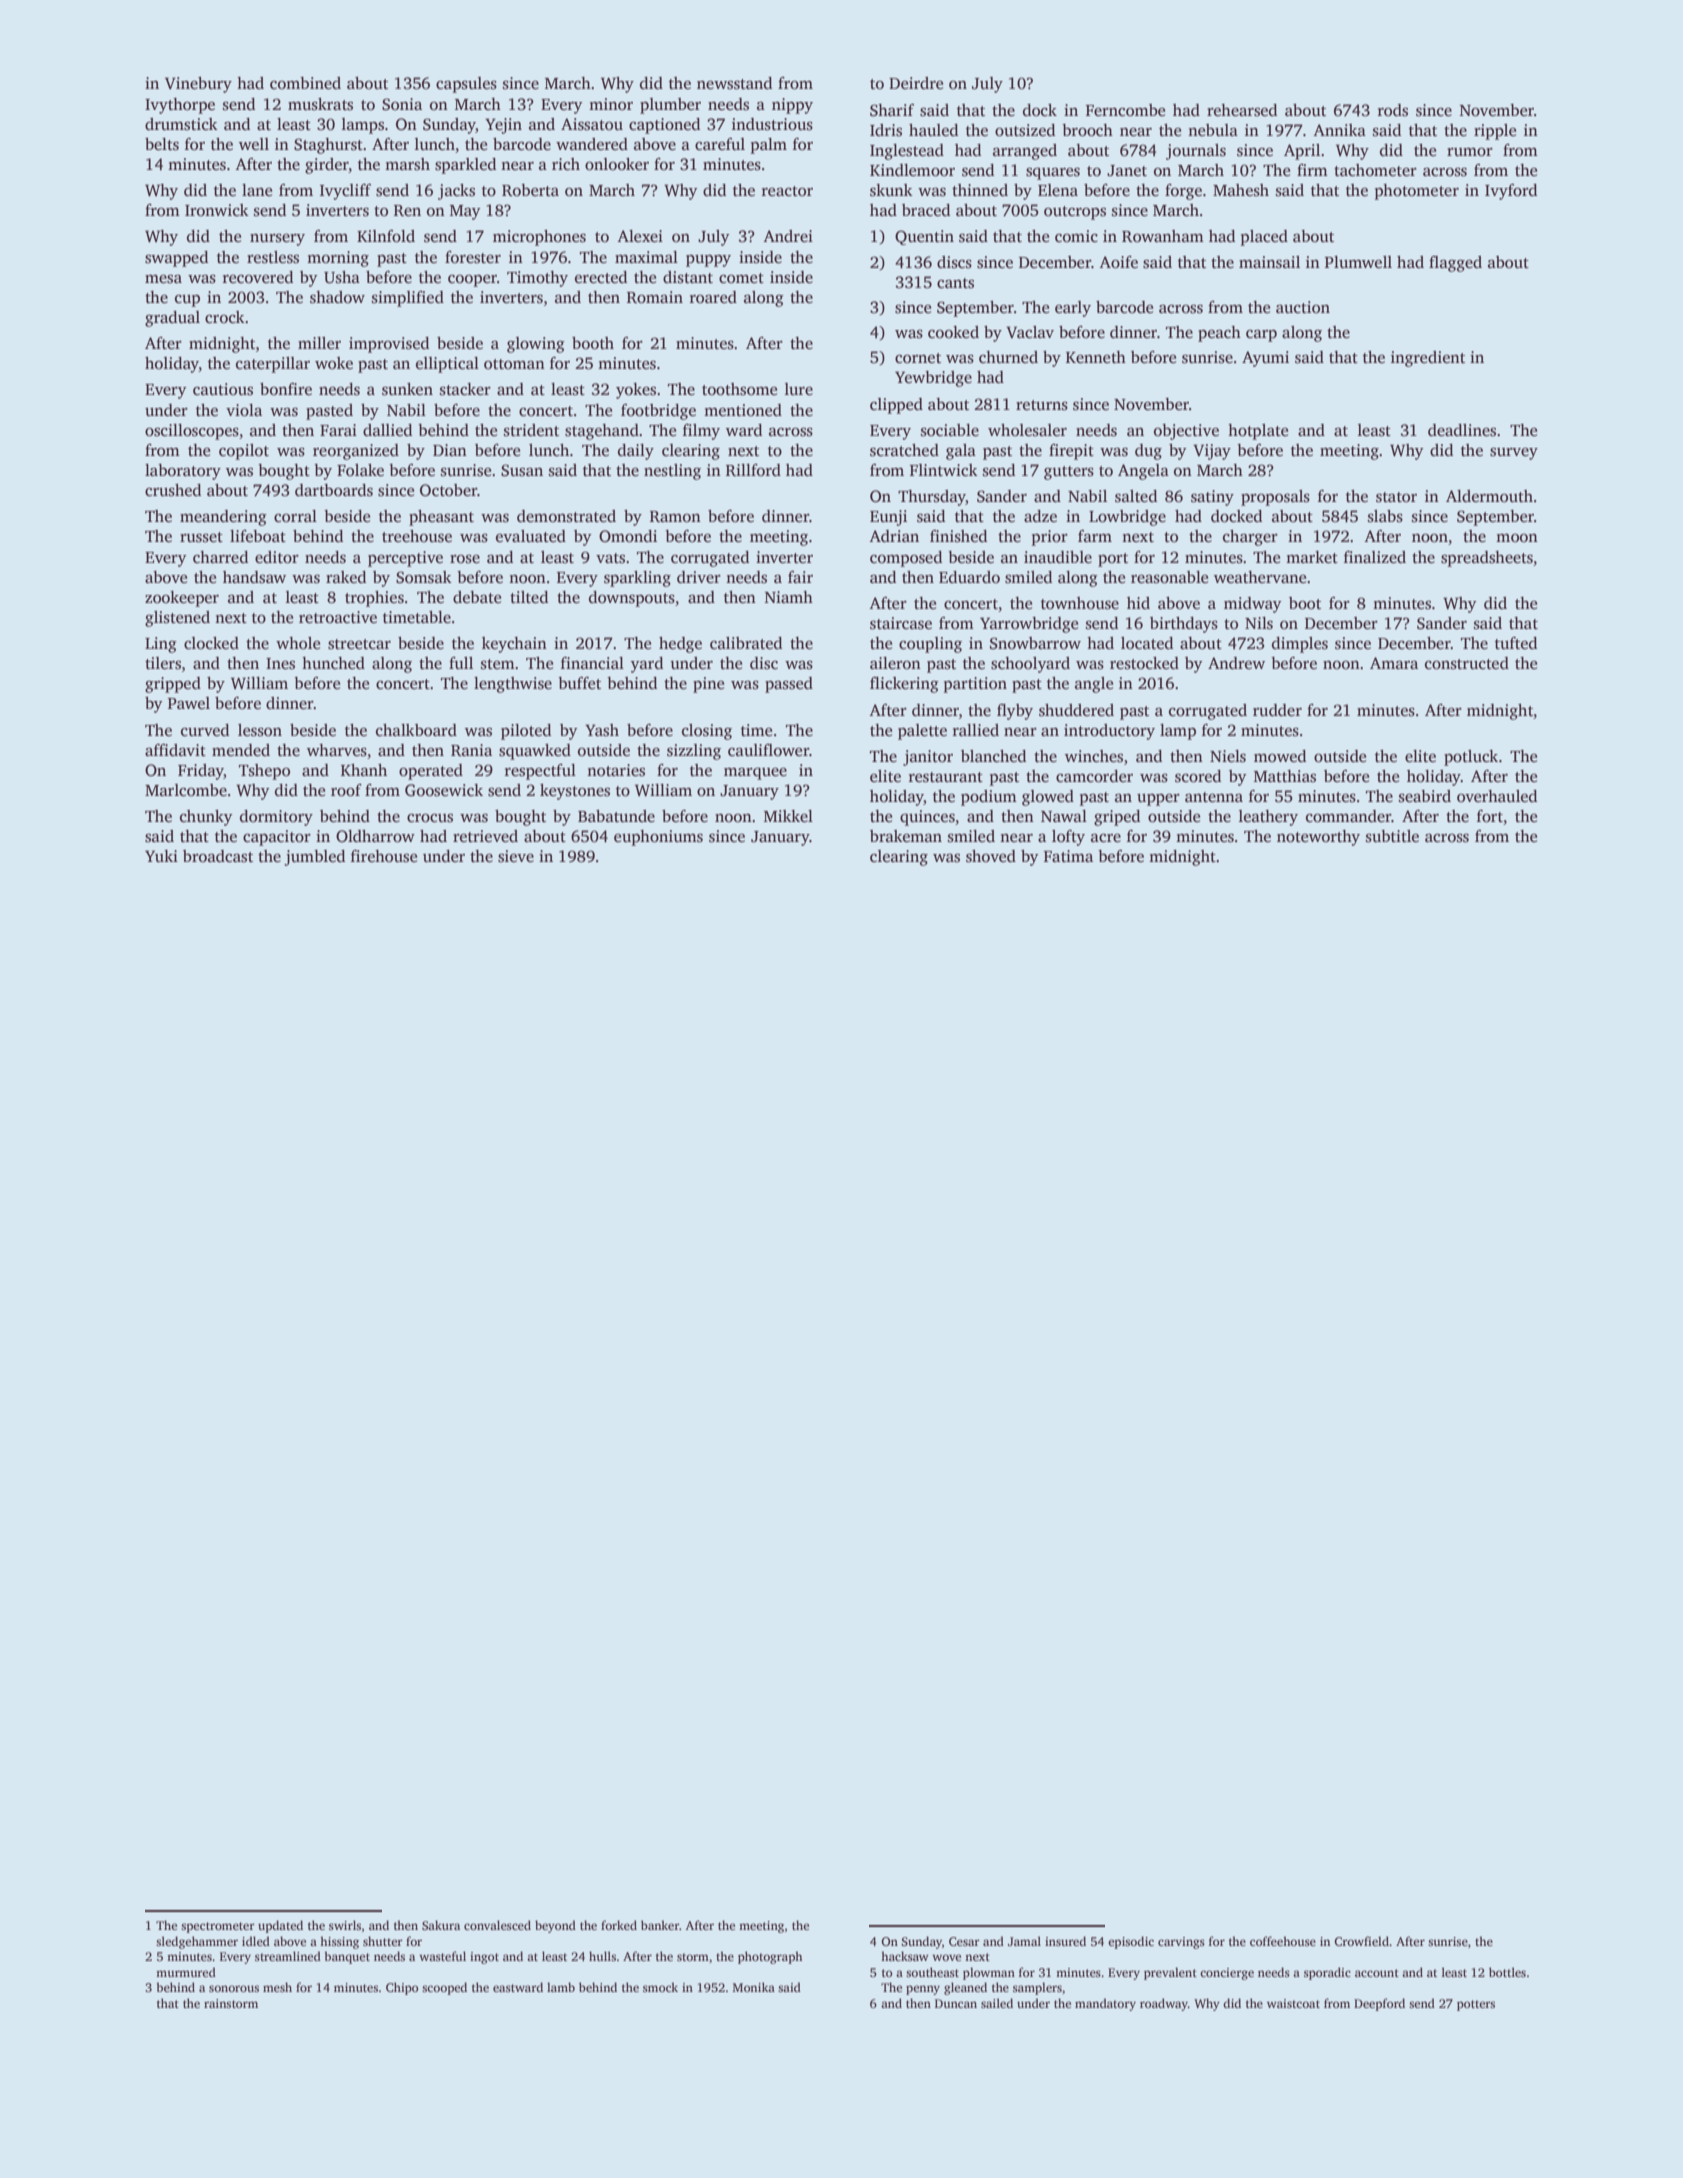 The height and width of the page is (2178, 1683). What do you see at coordinates (905, 1956) in the page?
I see `hacksaw` at bounding box center [905, 1956].
